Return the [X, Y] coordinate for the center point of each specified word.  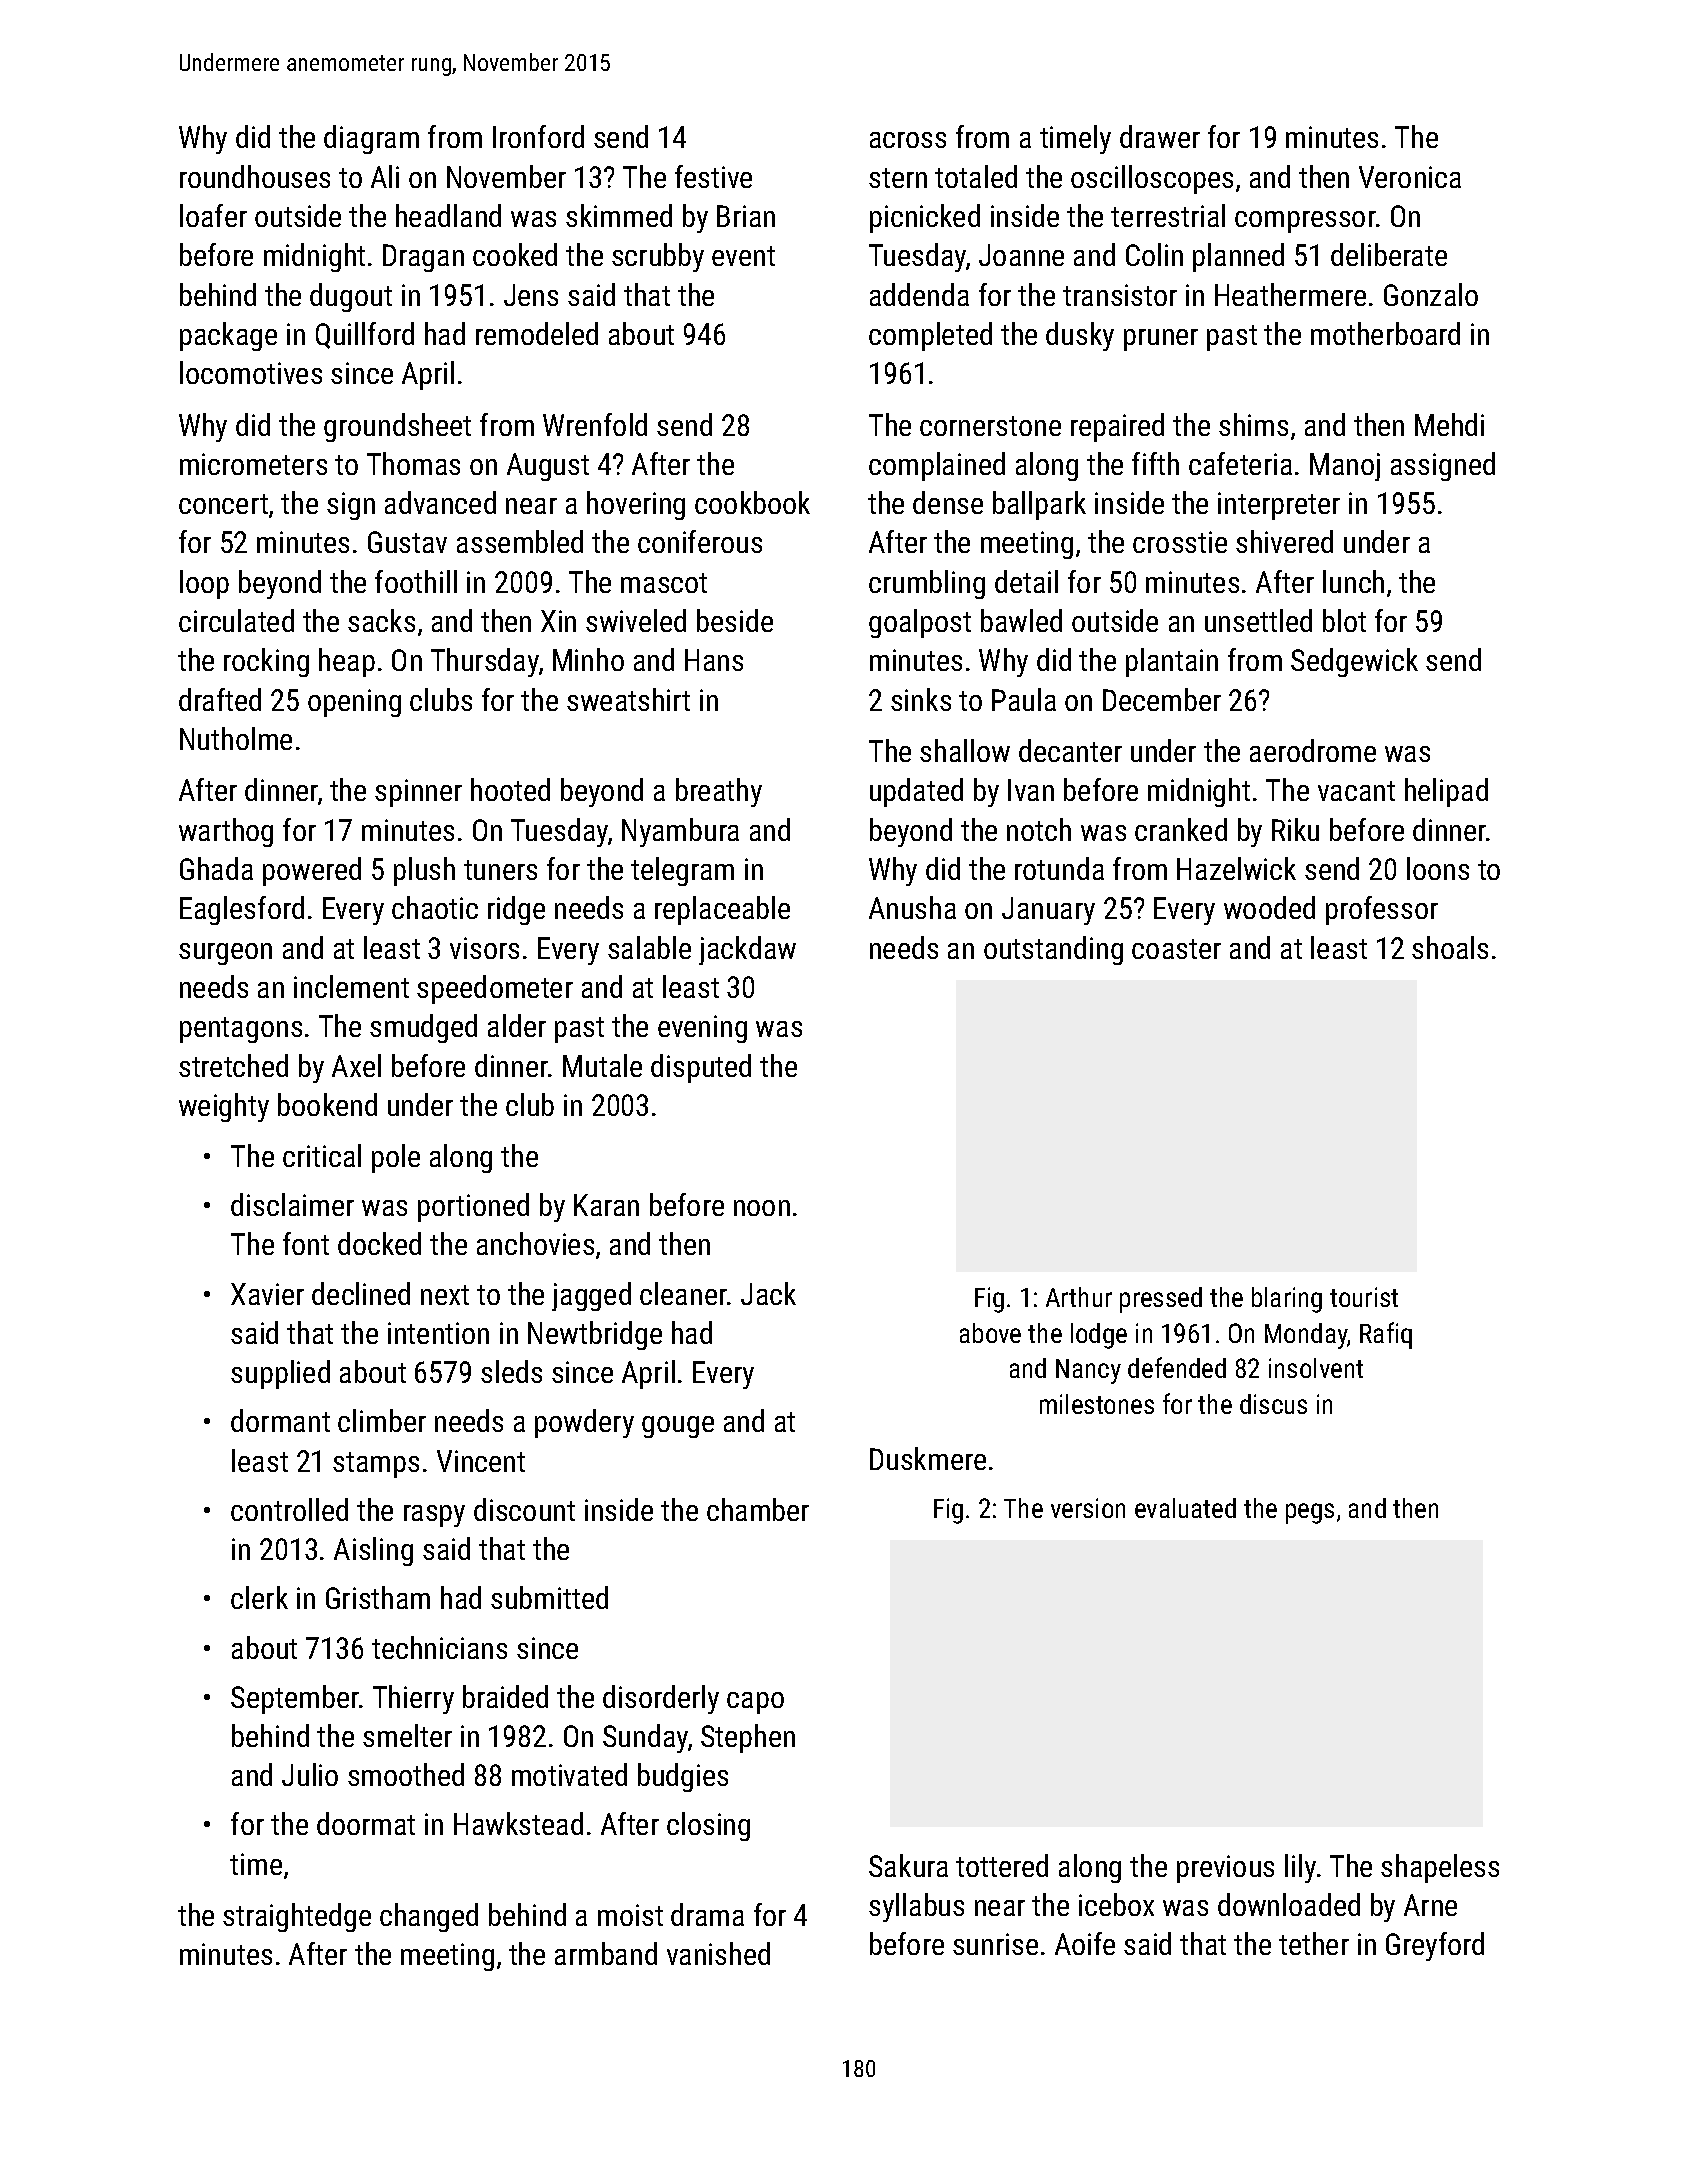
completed [930, 336]
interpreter [1279, 506]
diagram [371, 139]
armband [606, 1953]
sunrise [995, 1944]
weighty [224, 1107]
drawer [1160, 136]
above [990, 1333]
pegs [1310, 1513]
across [908, 140]
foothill [416, 581]
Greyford [1435, 1946]
